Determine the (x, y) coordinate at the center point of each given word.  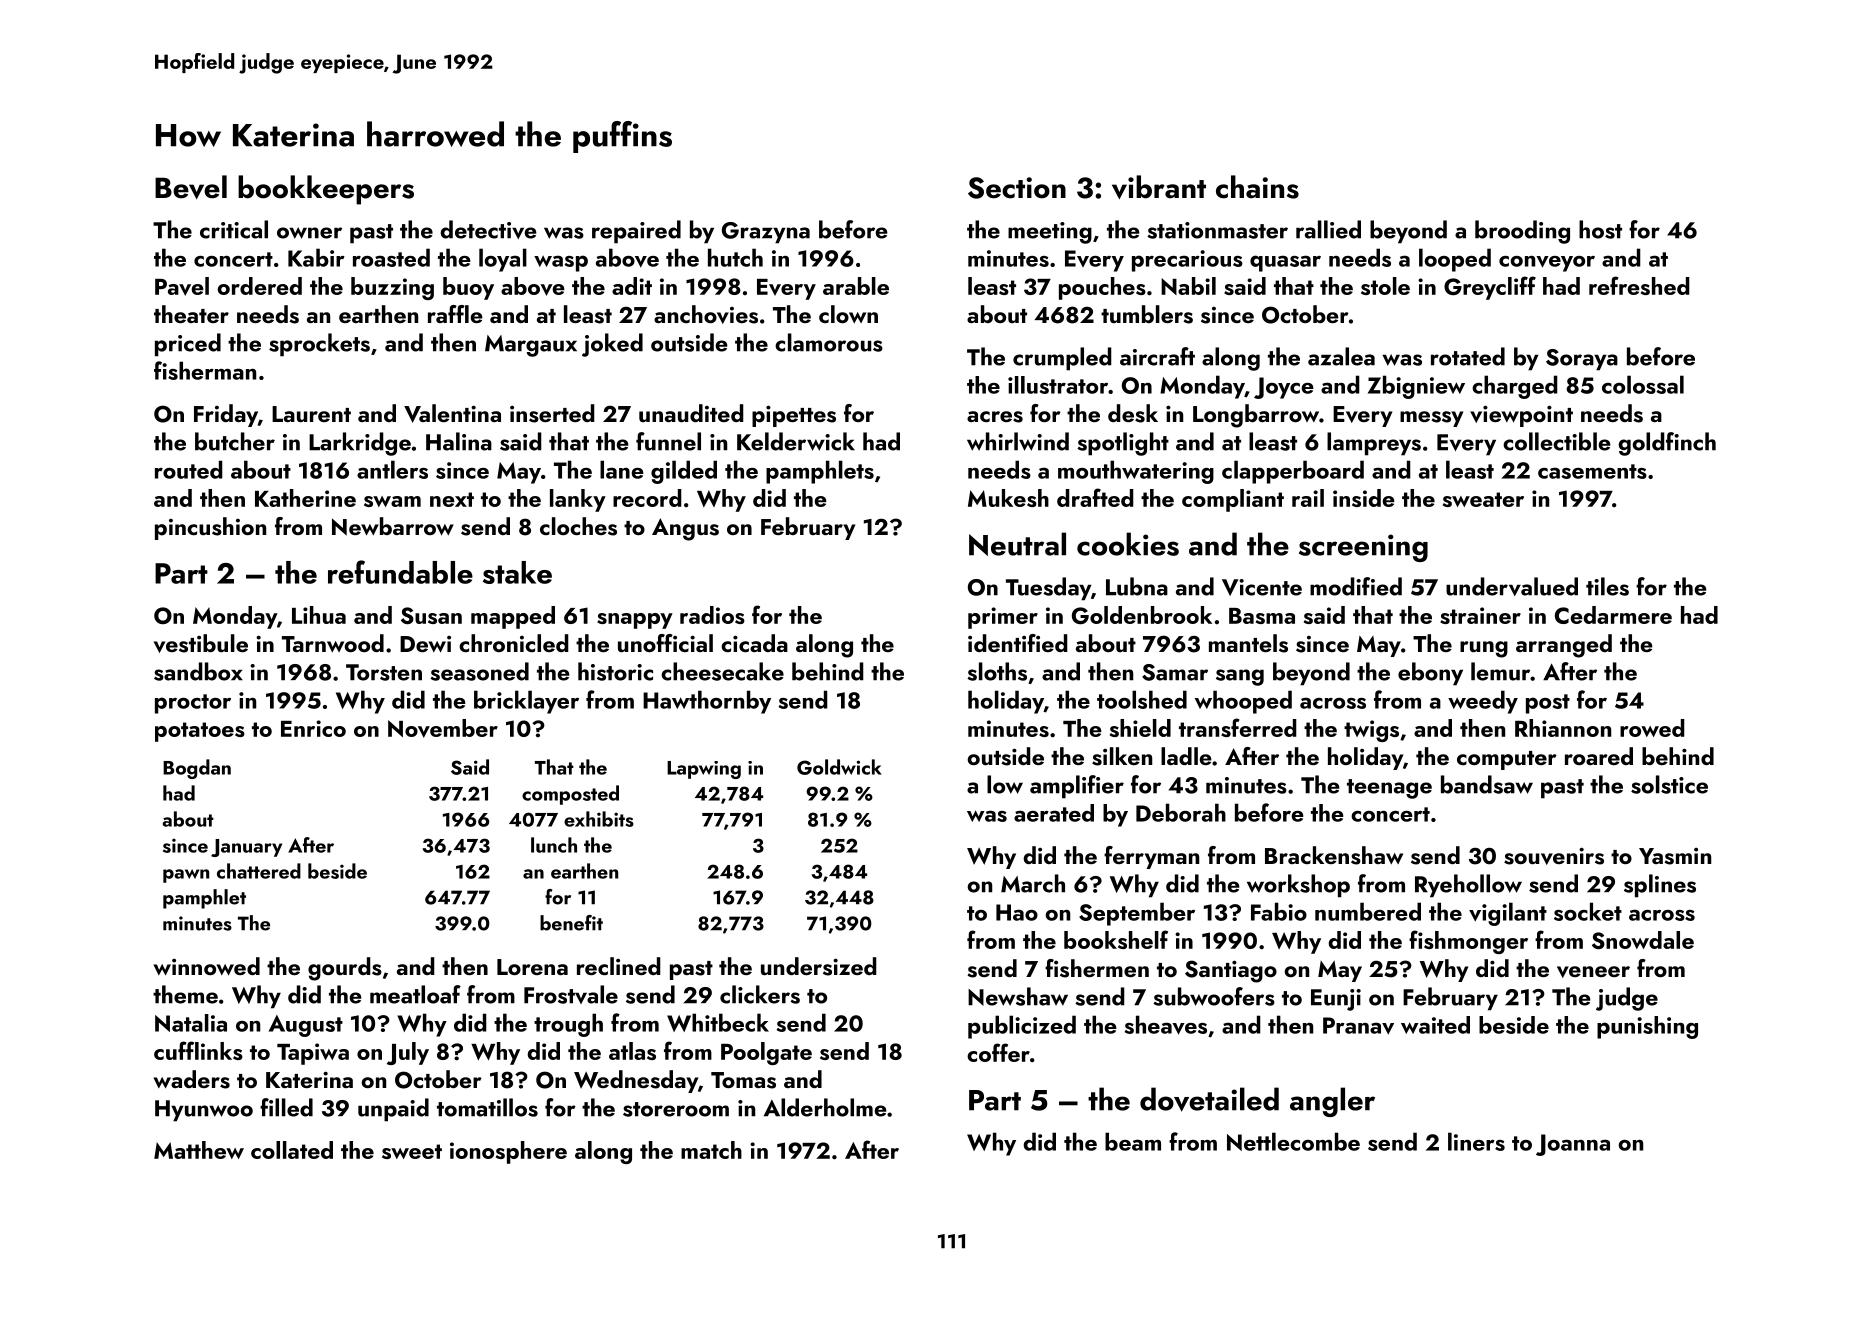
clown (848, 314)
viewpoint (1521, 416)
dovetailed (1209, 1099)
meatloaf (415, 994)
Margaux (531, 346)
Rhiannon (1563, 728)
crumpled (1062, 359)
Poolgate (766, 1053)
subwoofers (1214, 996)
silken (1122, 756)
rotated (1468, 356)
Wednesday (636, 1081)
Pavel (182, 286)
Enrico (313, 728)
